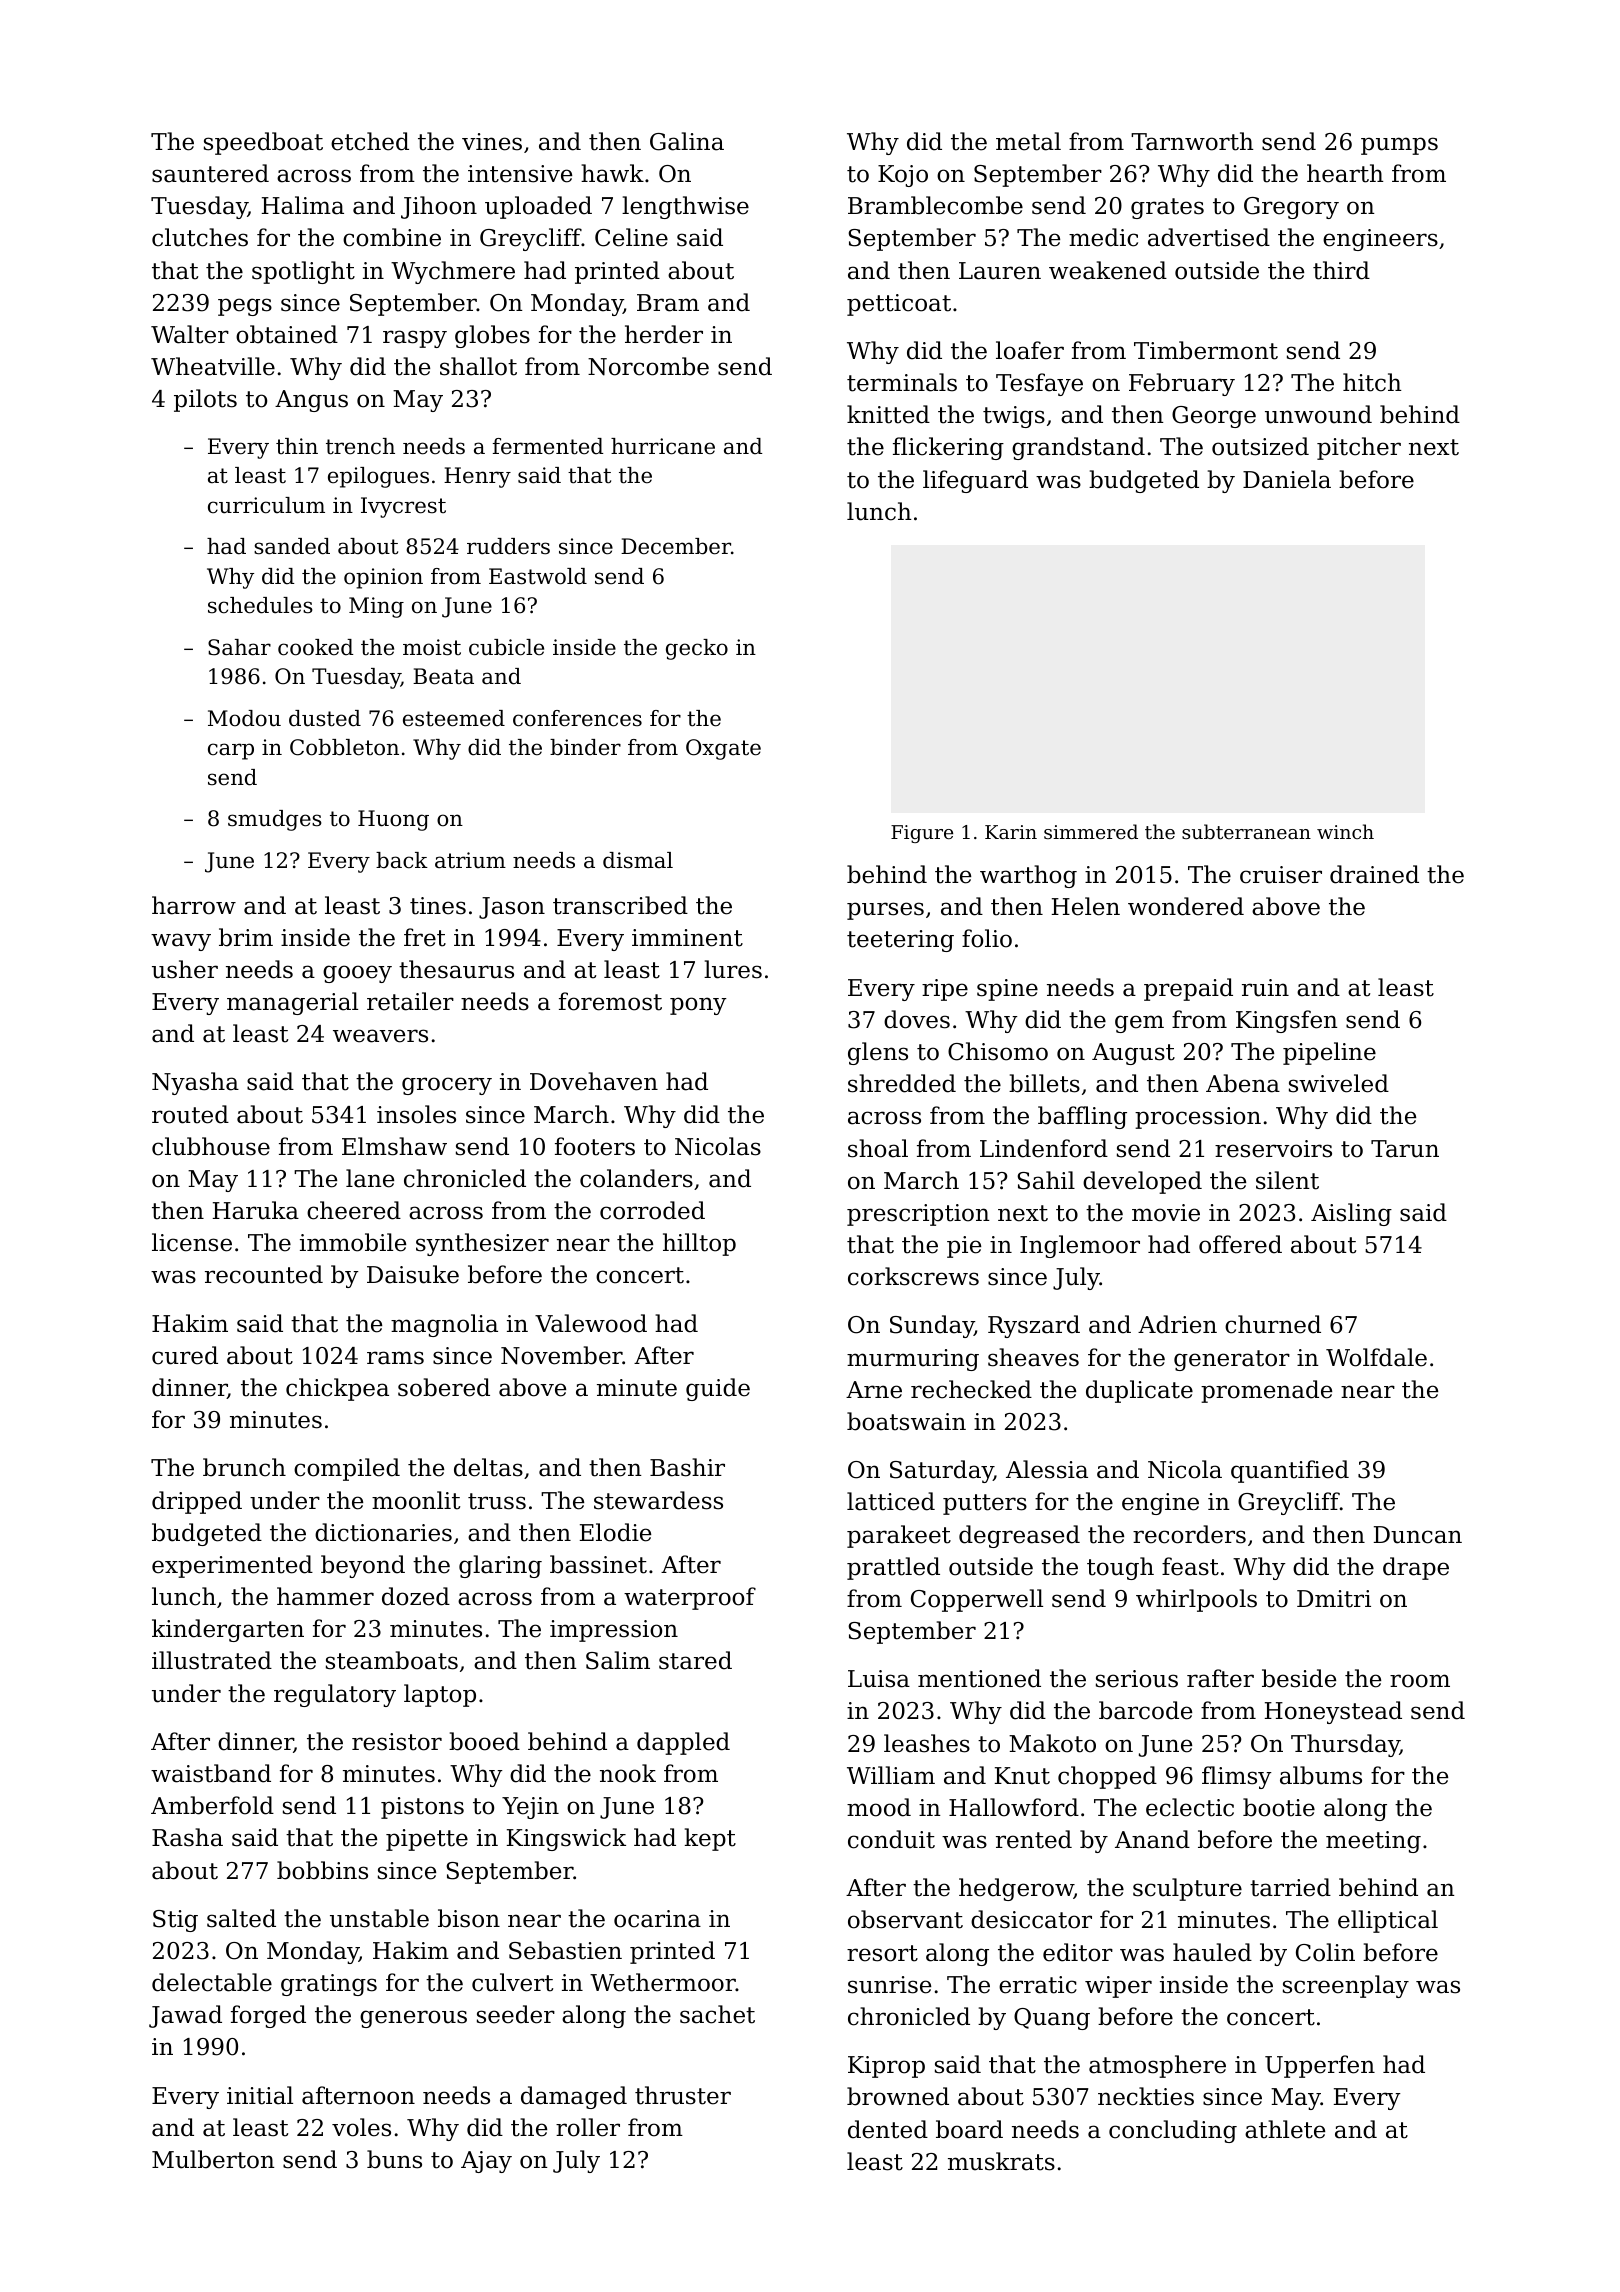 Image resolution: width=1620 pixels, height=2292 pixels. What do you see at coordinates (899, 305) in the image?
I see `petticoat` at bounding box center [899, 305].
